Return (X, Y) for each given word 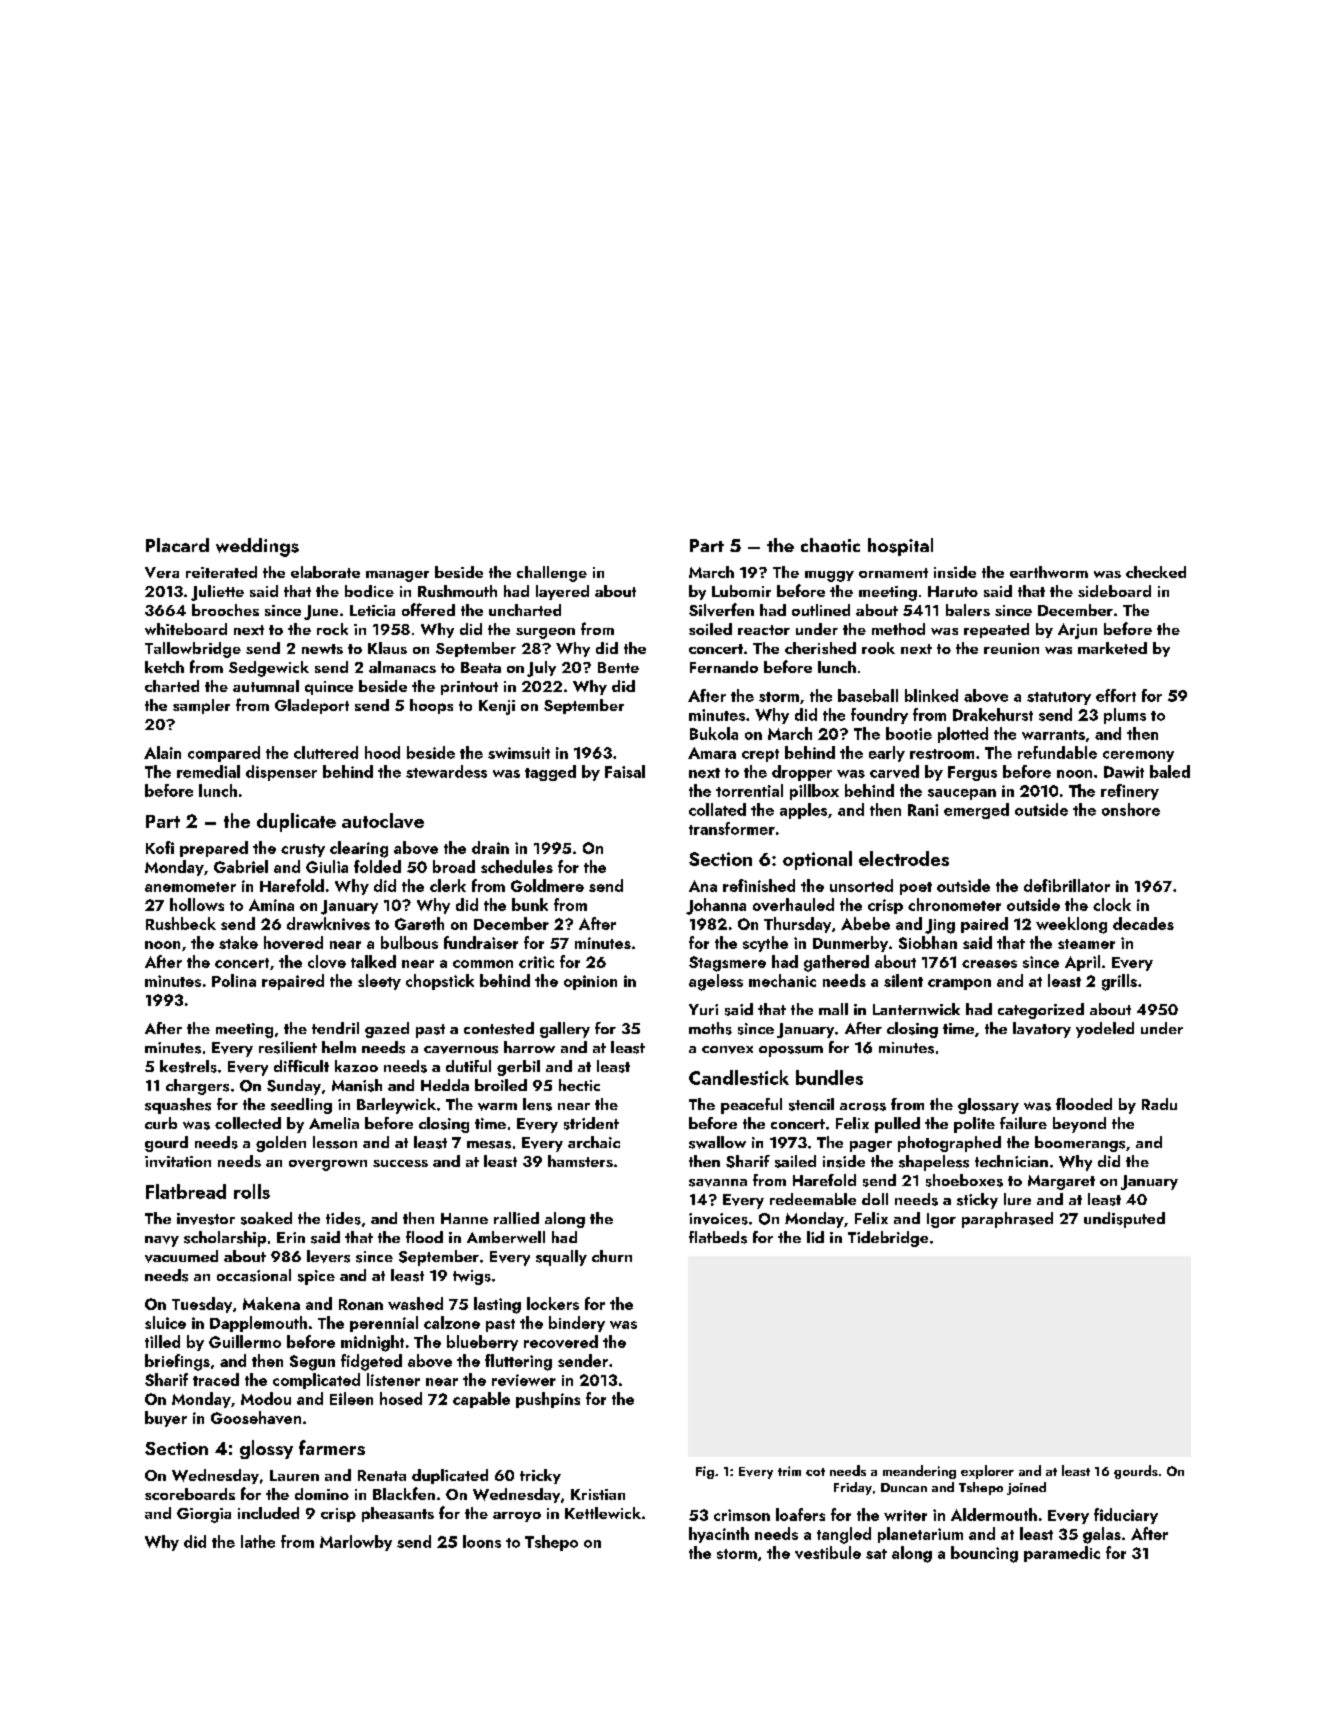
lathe (258, 1541)
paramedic (1062, 1554)
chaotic (830, 545)
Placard (177, 545)
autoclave (383, 820)
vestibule (828, 1552)
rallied (516, 1218)
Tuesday (202, 1305)
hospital (900, 547)
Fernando (724, 667)
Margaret (1061, 1182)
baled (1170, 771)
